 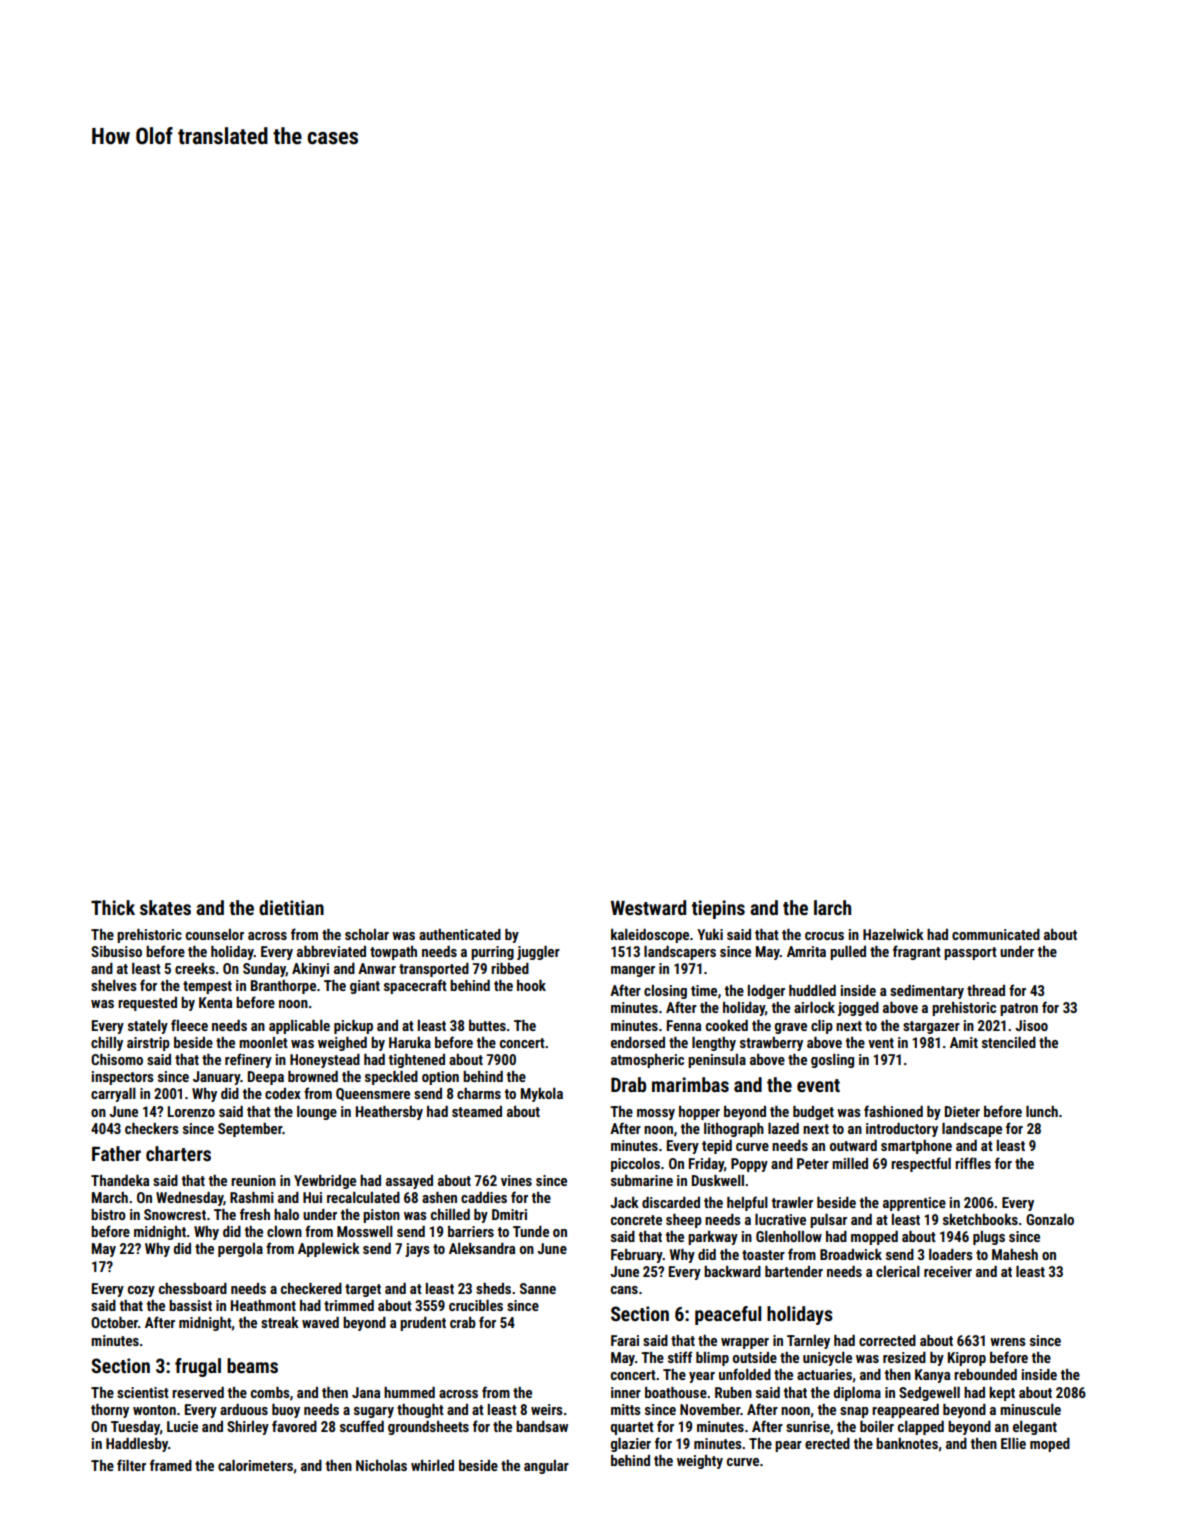 I want to click on juggler, so click(x=538, y=953).
